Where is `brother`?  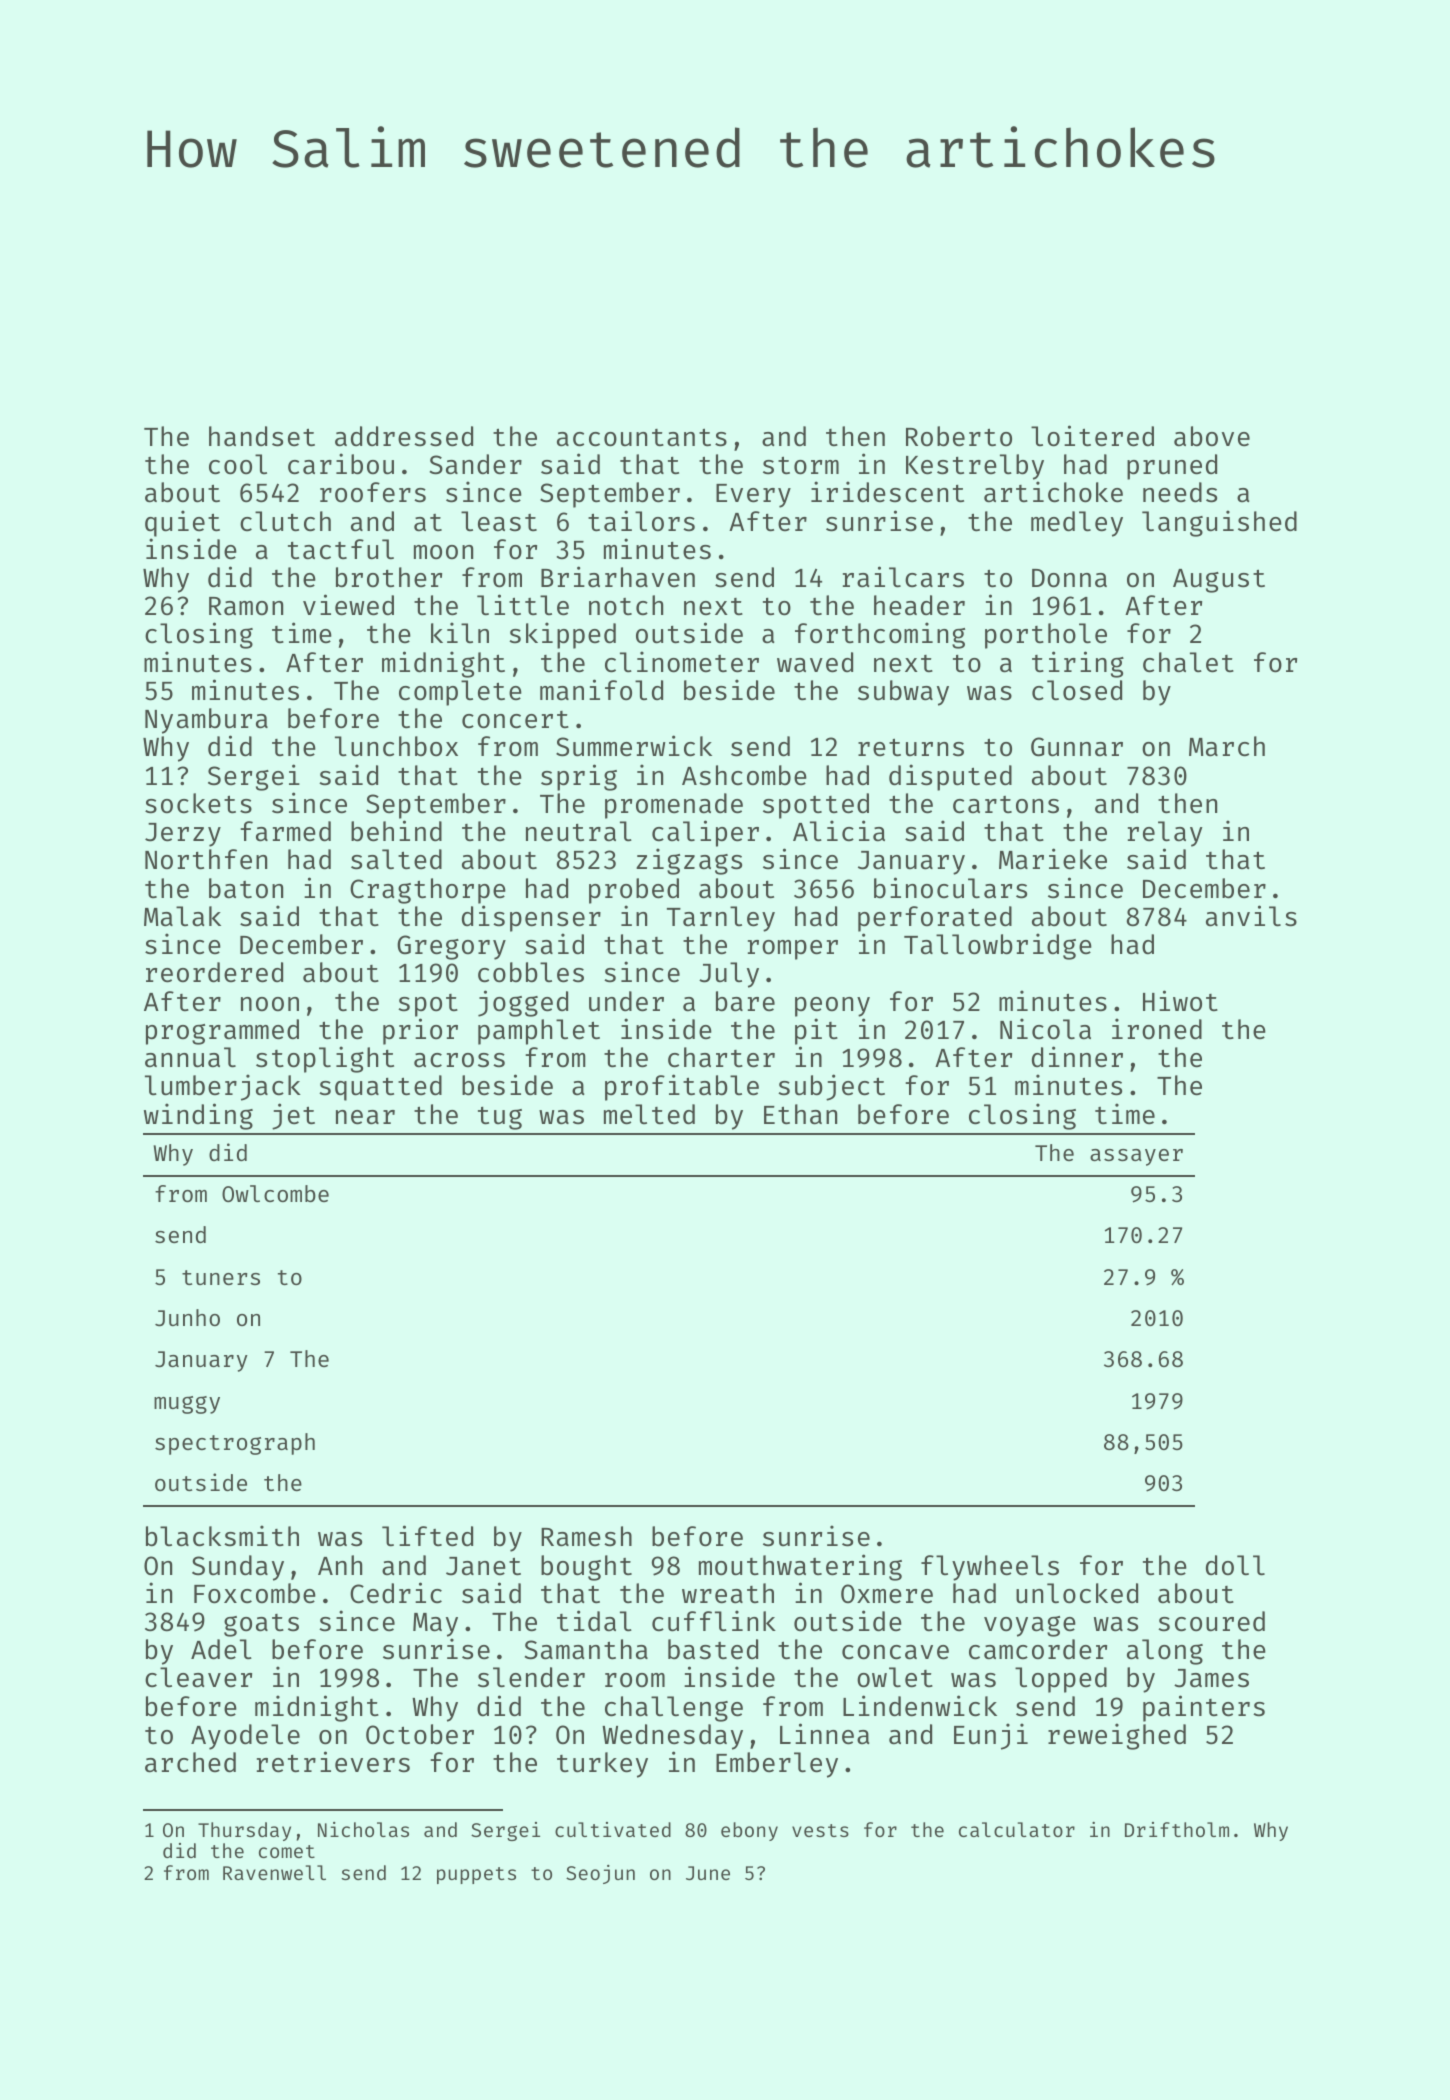 brother is located at coordinates (389, 577).
